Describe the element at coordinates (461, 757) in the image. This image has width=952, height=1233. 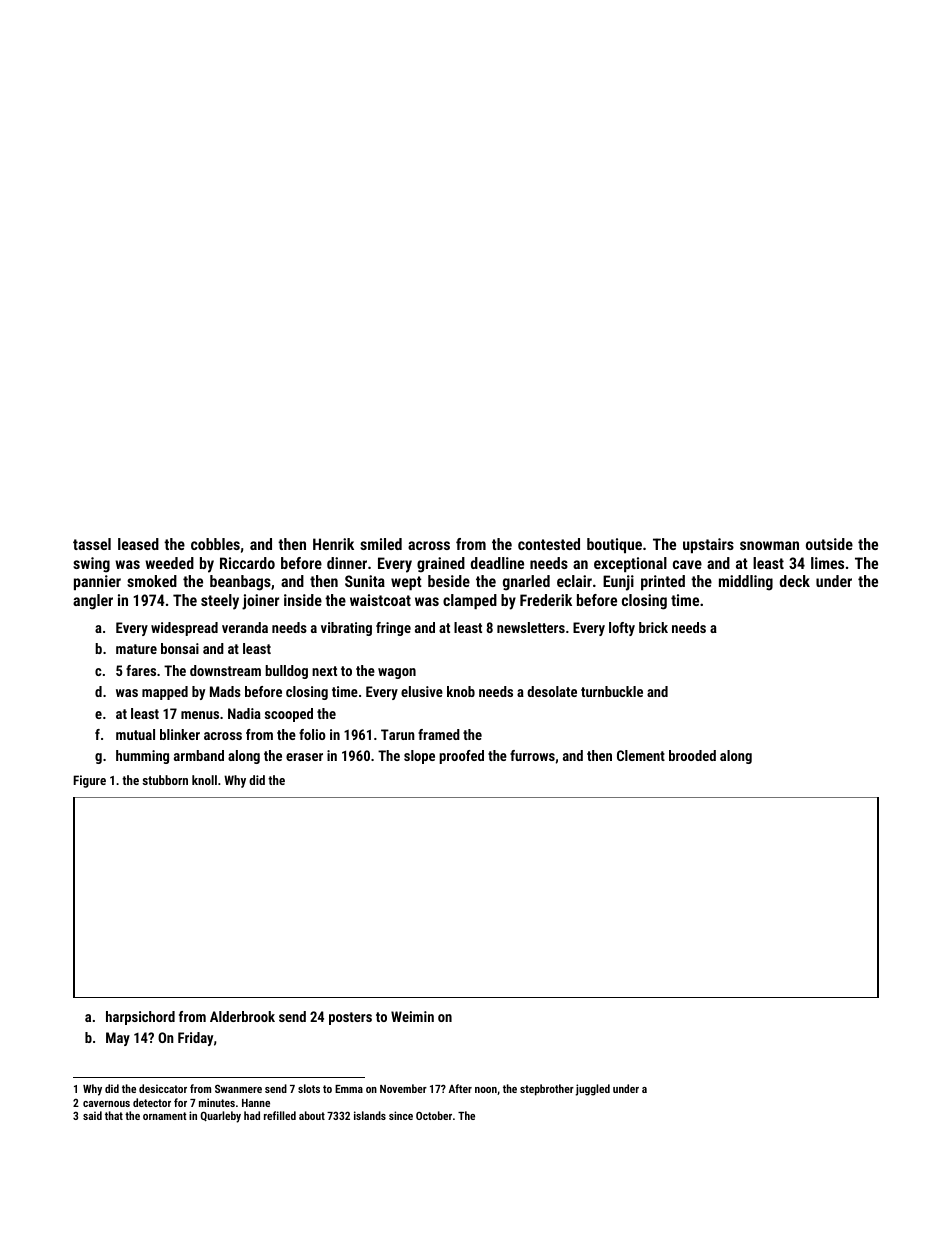
I see `proofed` at that location.
